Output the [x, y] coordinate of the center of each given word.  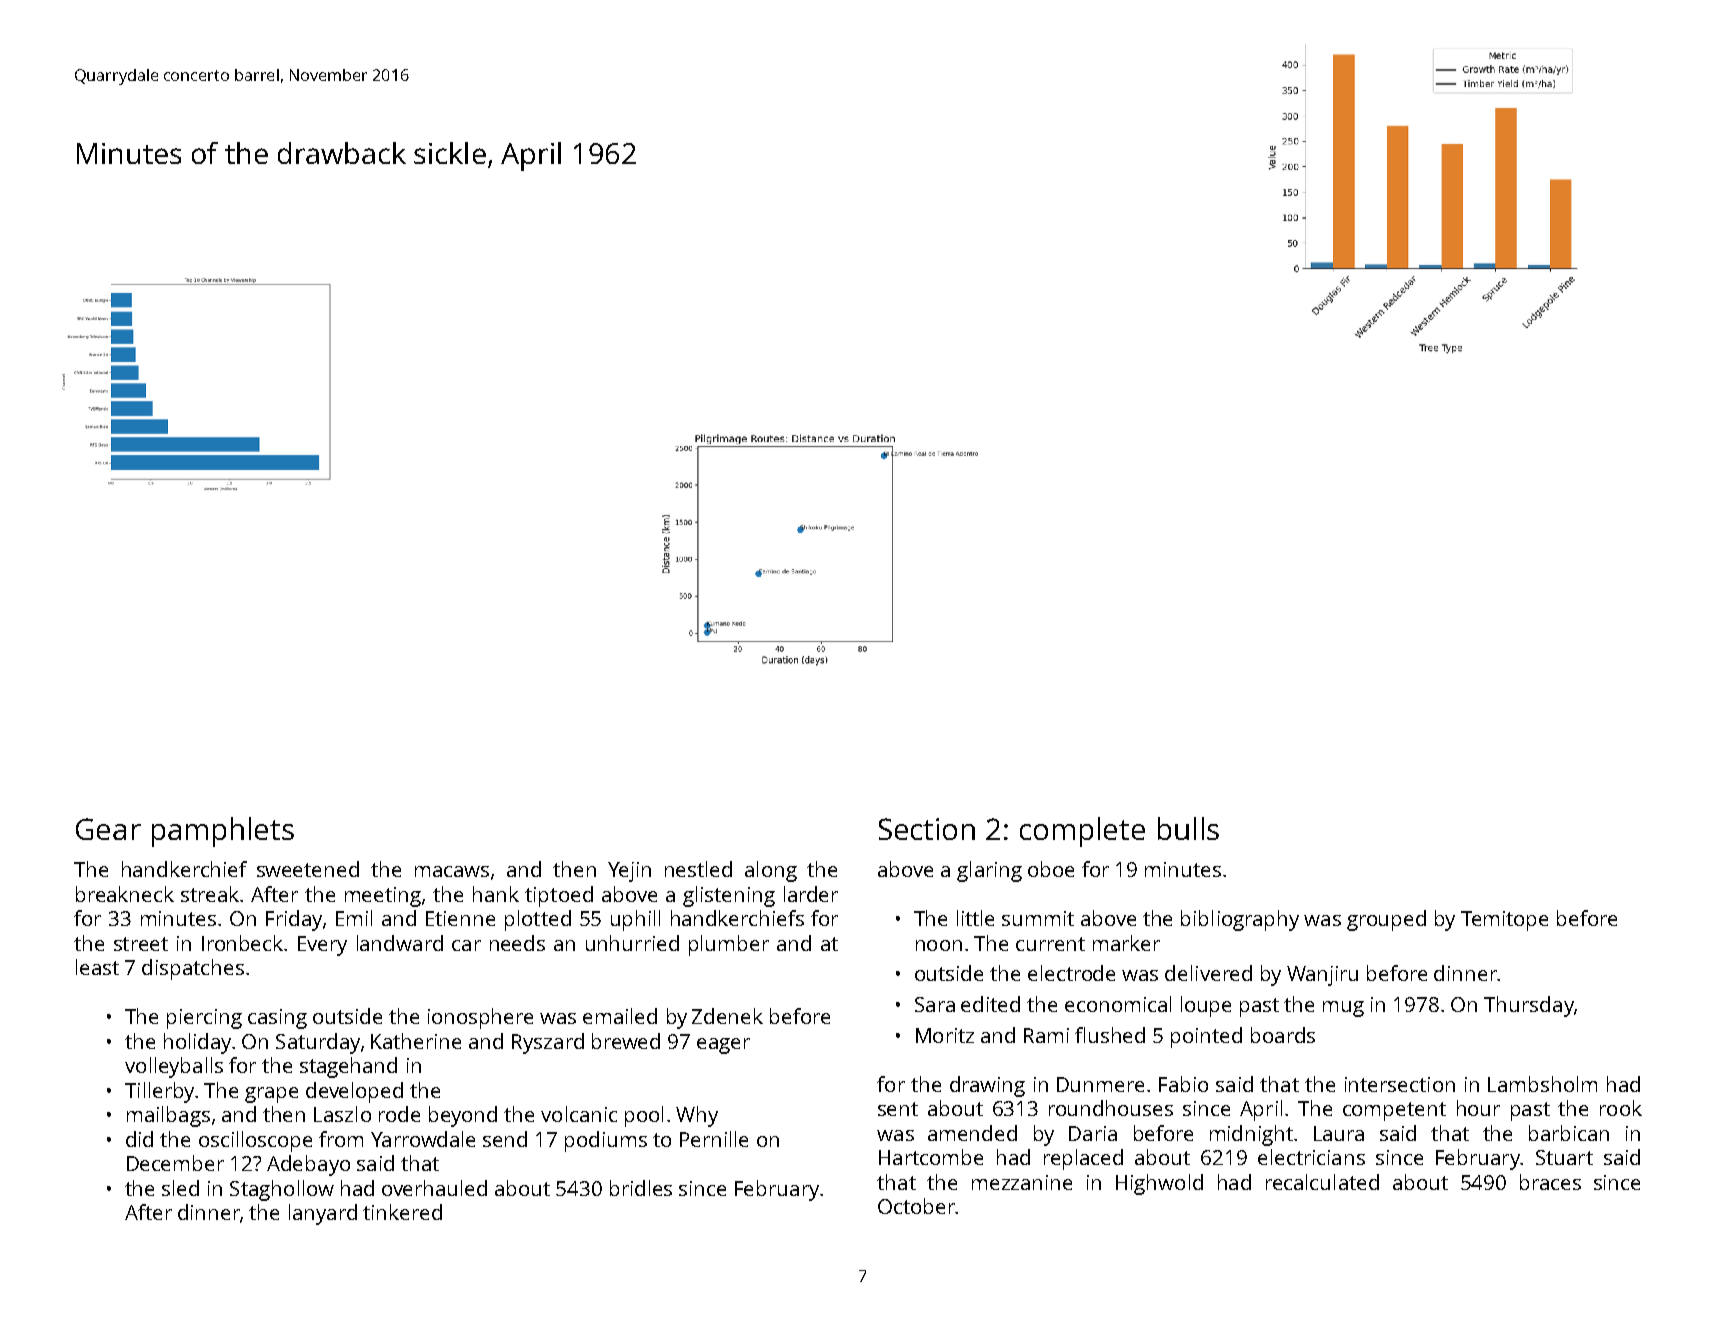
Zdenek [727, 1016]
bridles [641, 1188]
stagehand [348, 1067]
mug [1343, 1009]
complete [1082, 832]
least [97, 967]
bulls [1188, 828]
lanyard [323, 1214]
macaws [452, 871]
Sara [935, 1004]
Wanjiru [1322, 976]
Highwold [1159, 1184]
